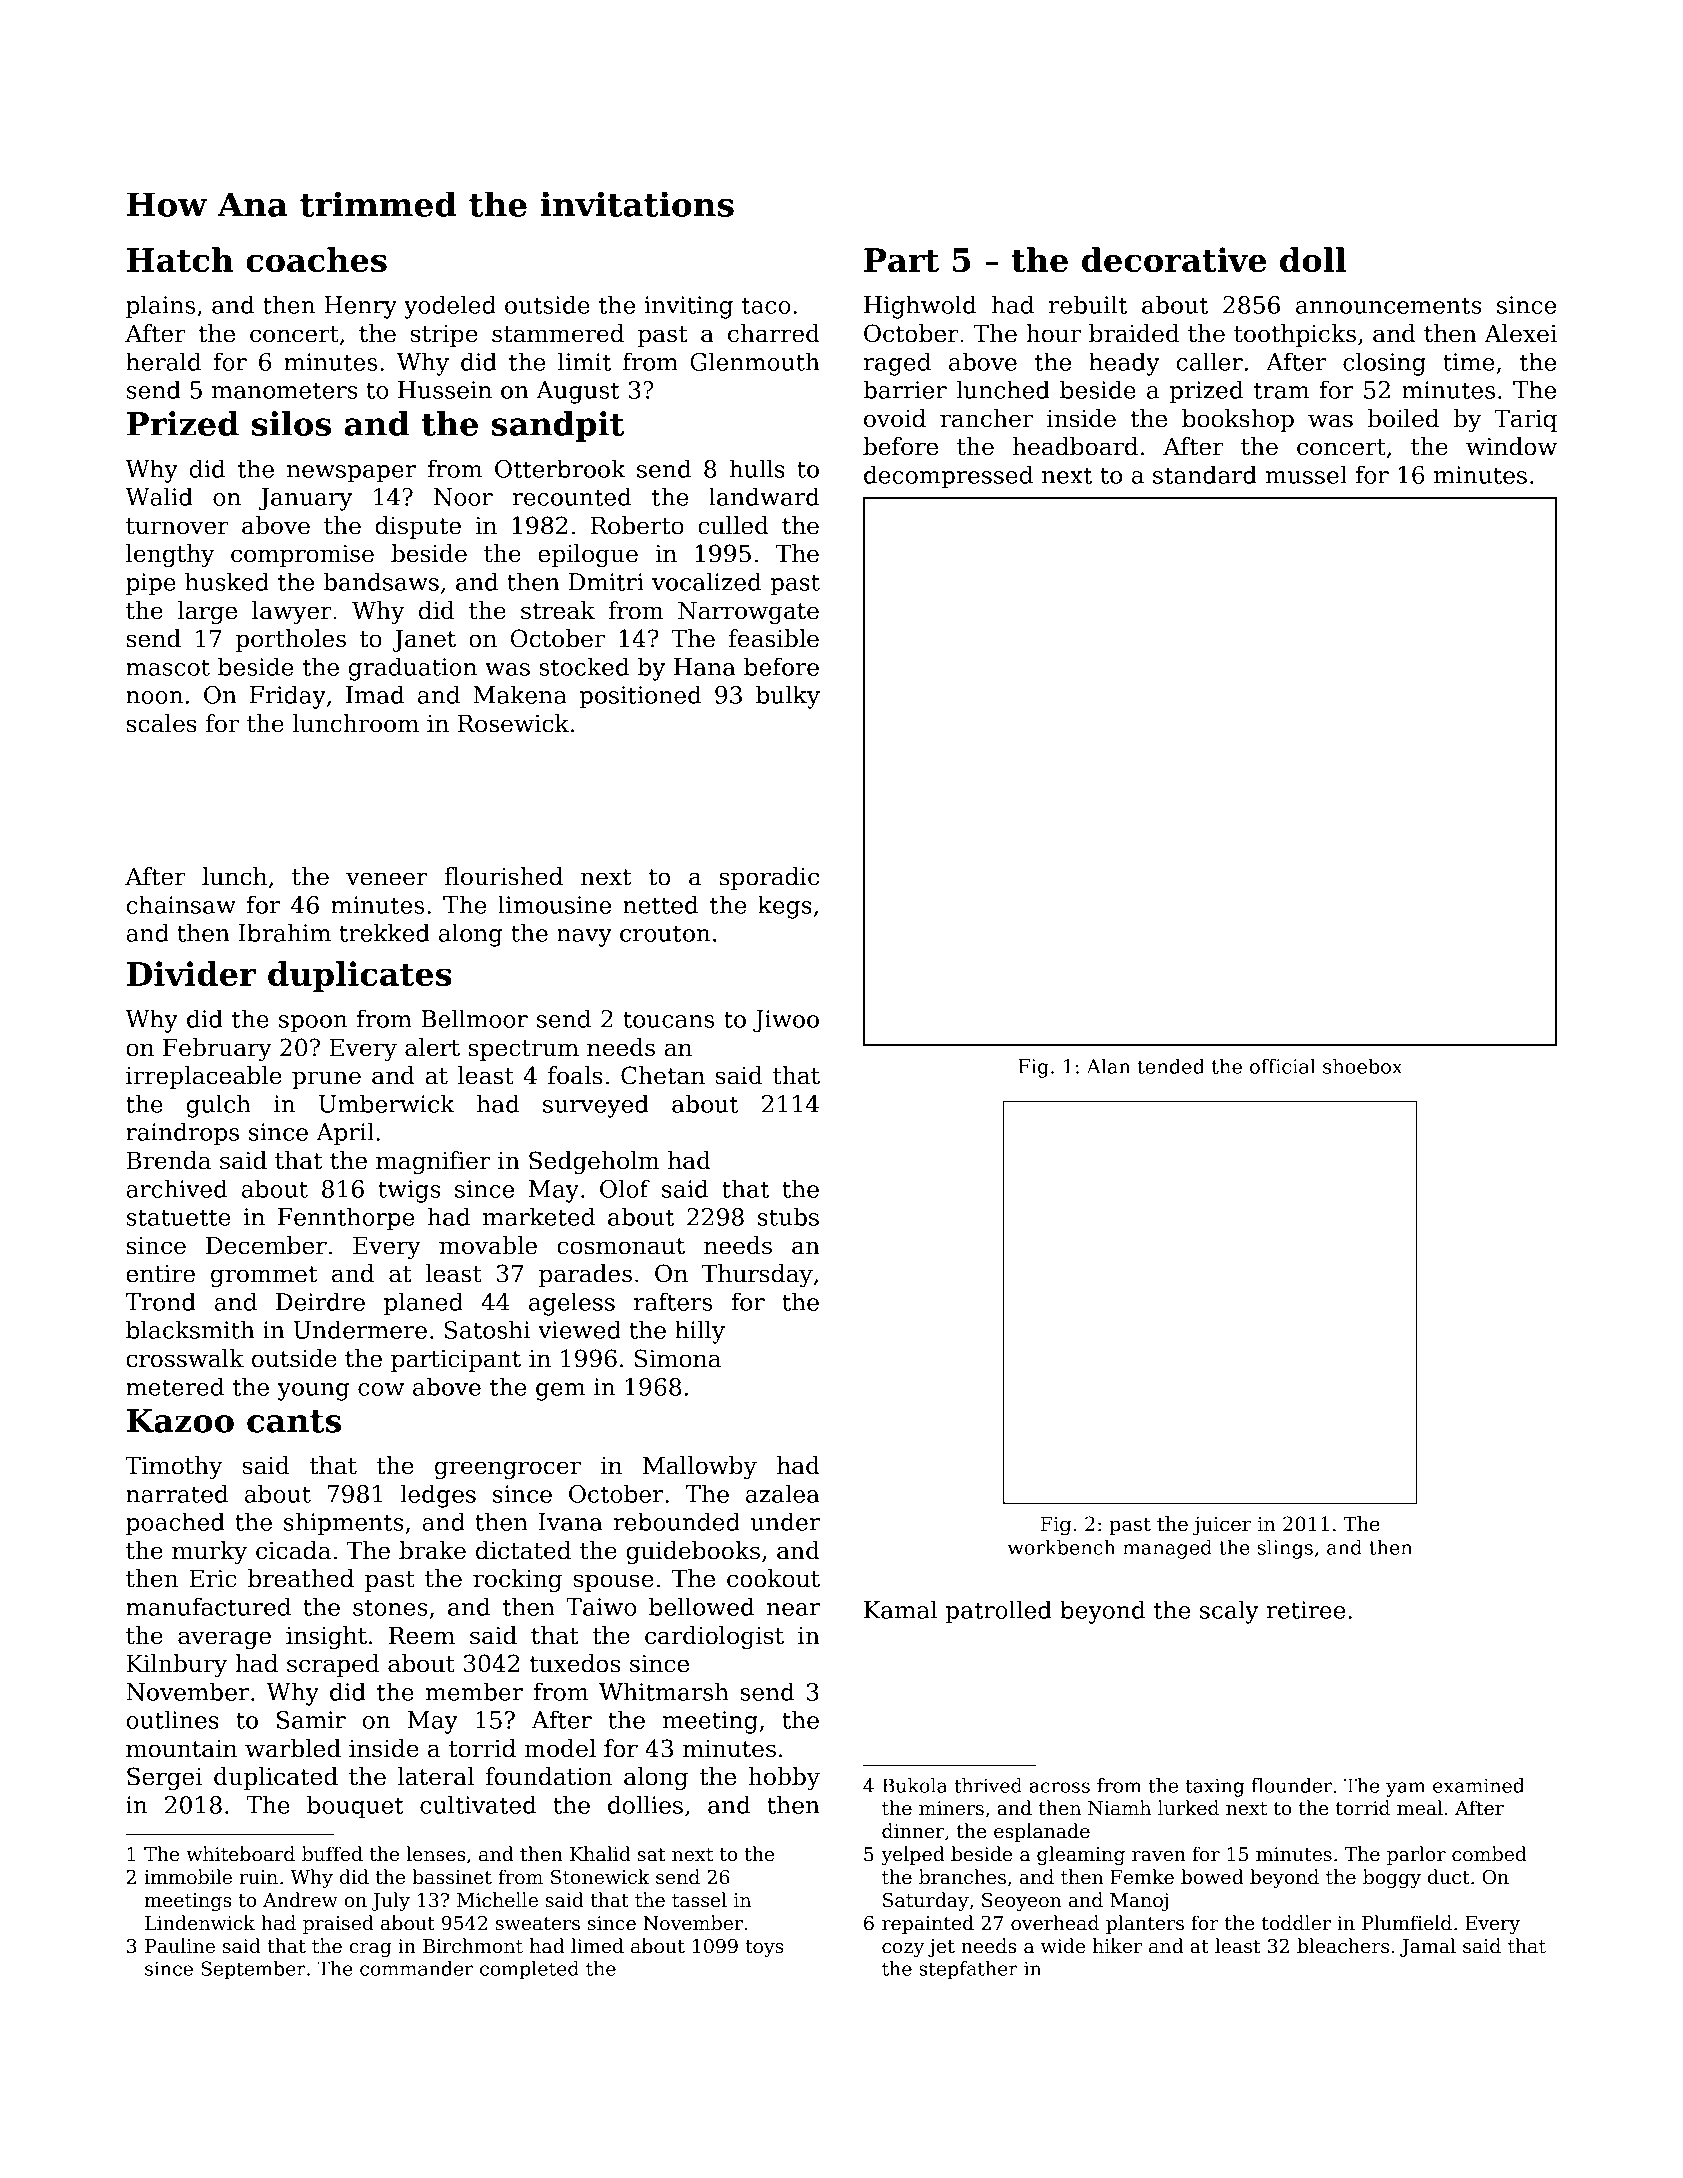  I want to click on gem, so click(560, 1392).
